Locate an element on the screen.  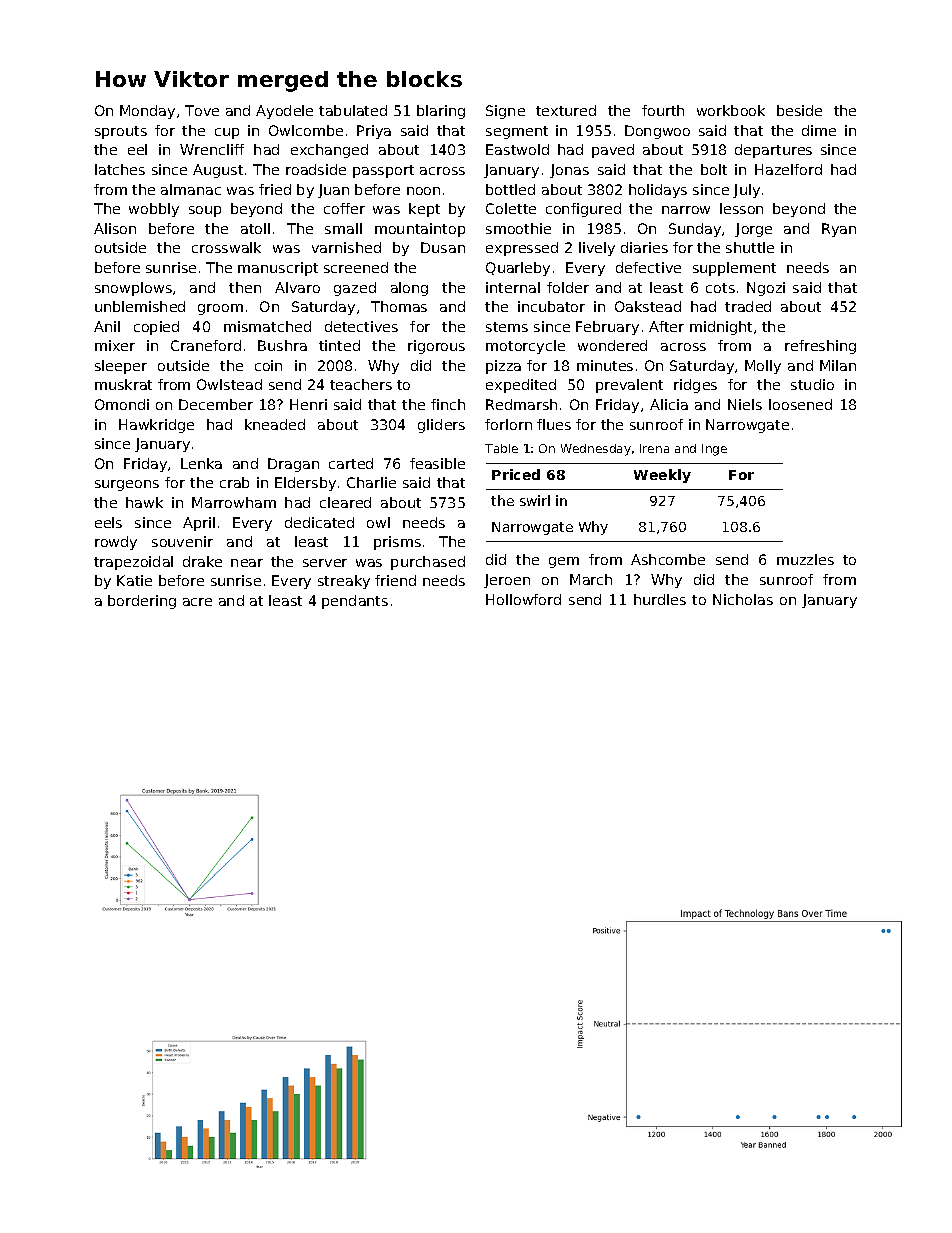
Marrowham is located at coordinates (234, 502).
